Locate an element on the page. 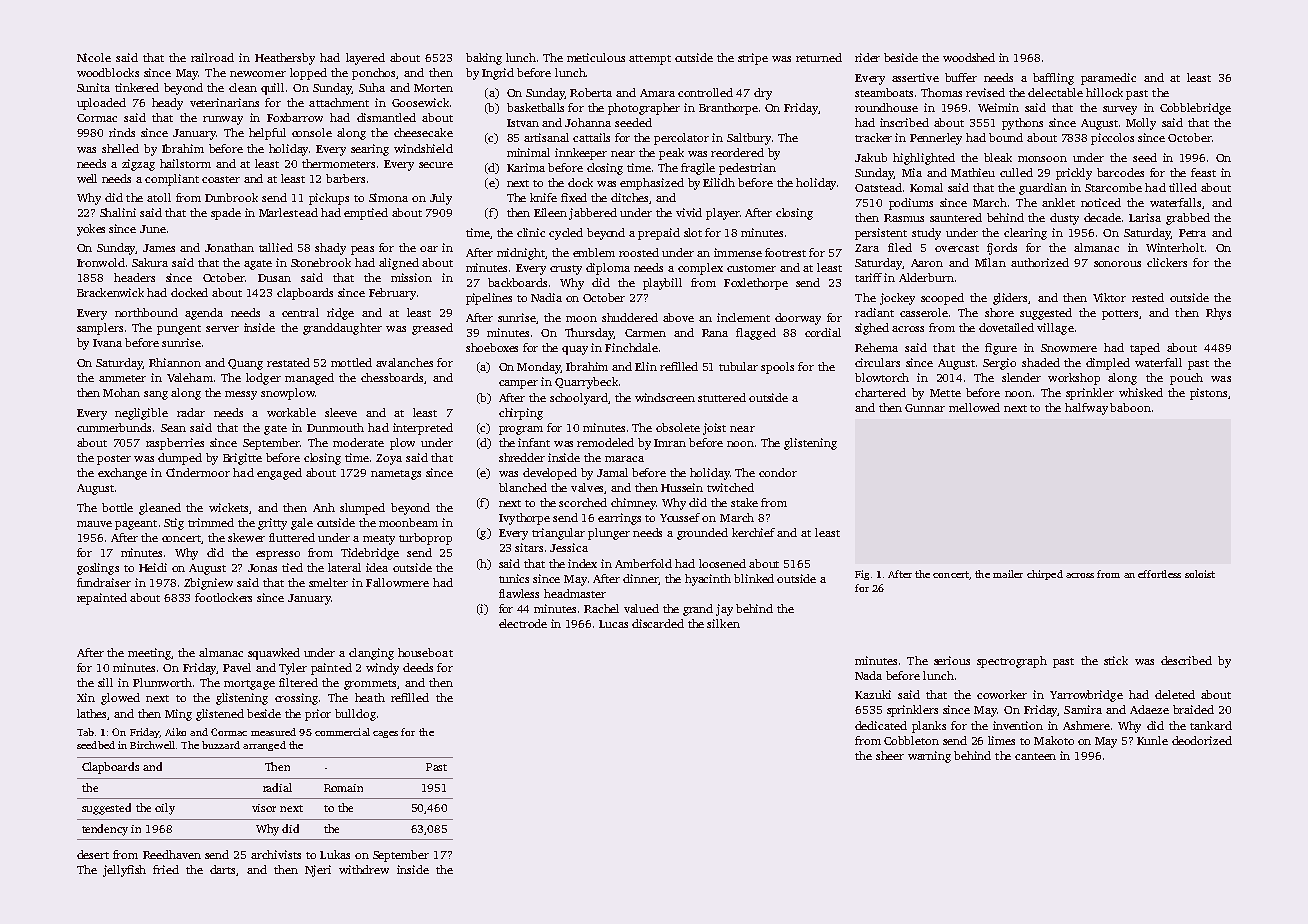 This document has height=924, width=1308. Alderburn is located at coordinates (926, 277).
